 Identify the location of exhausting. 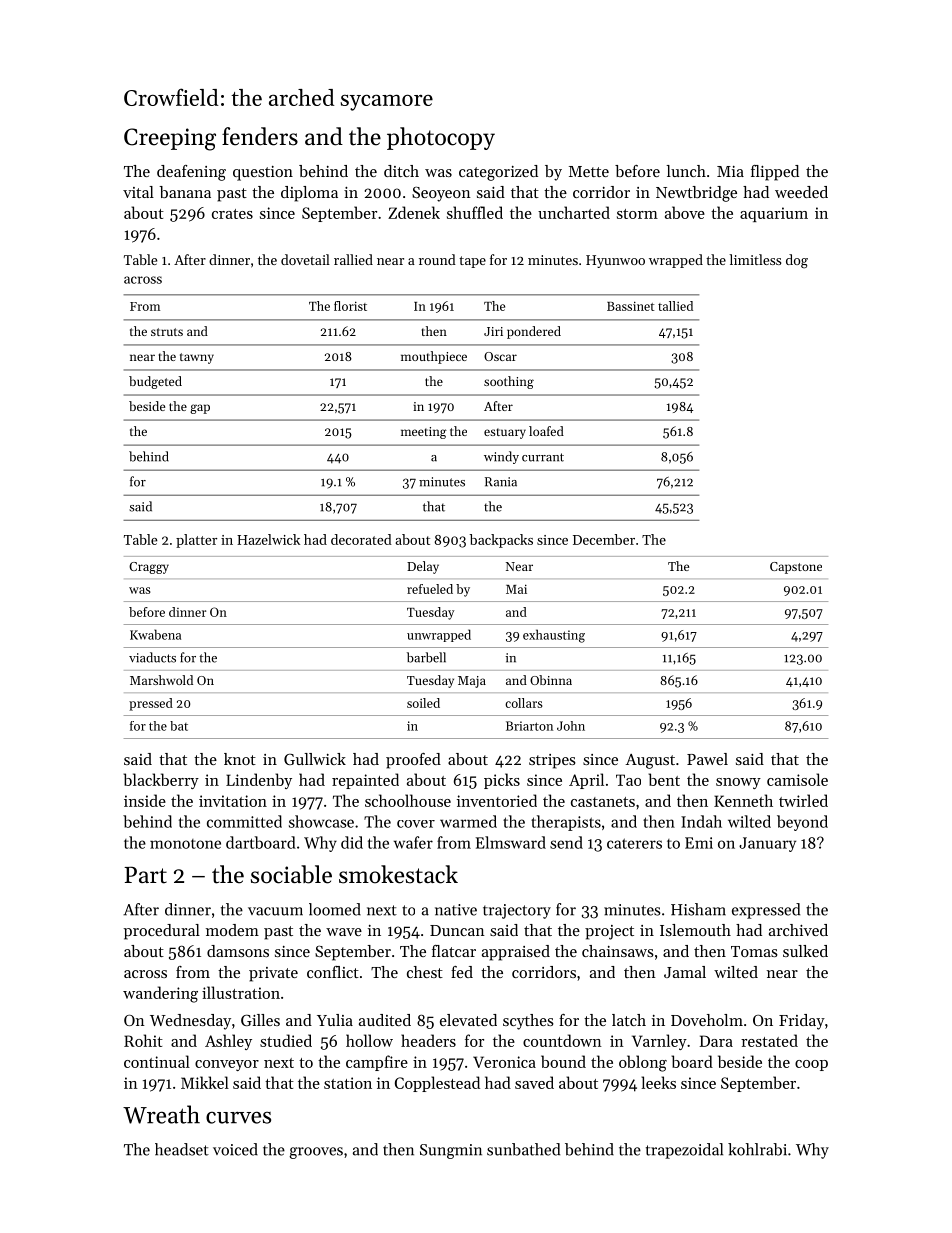
(554, 636).
